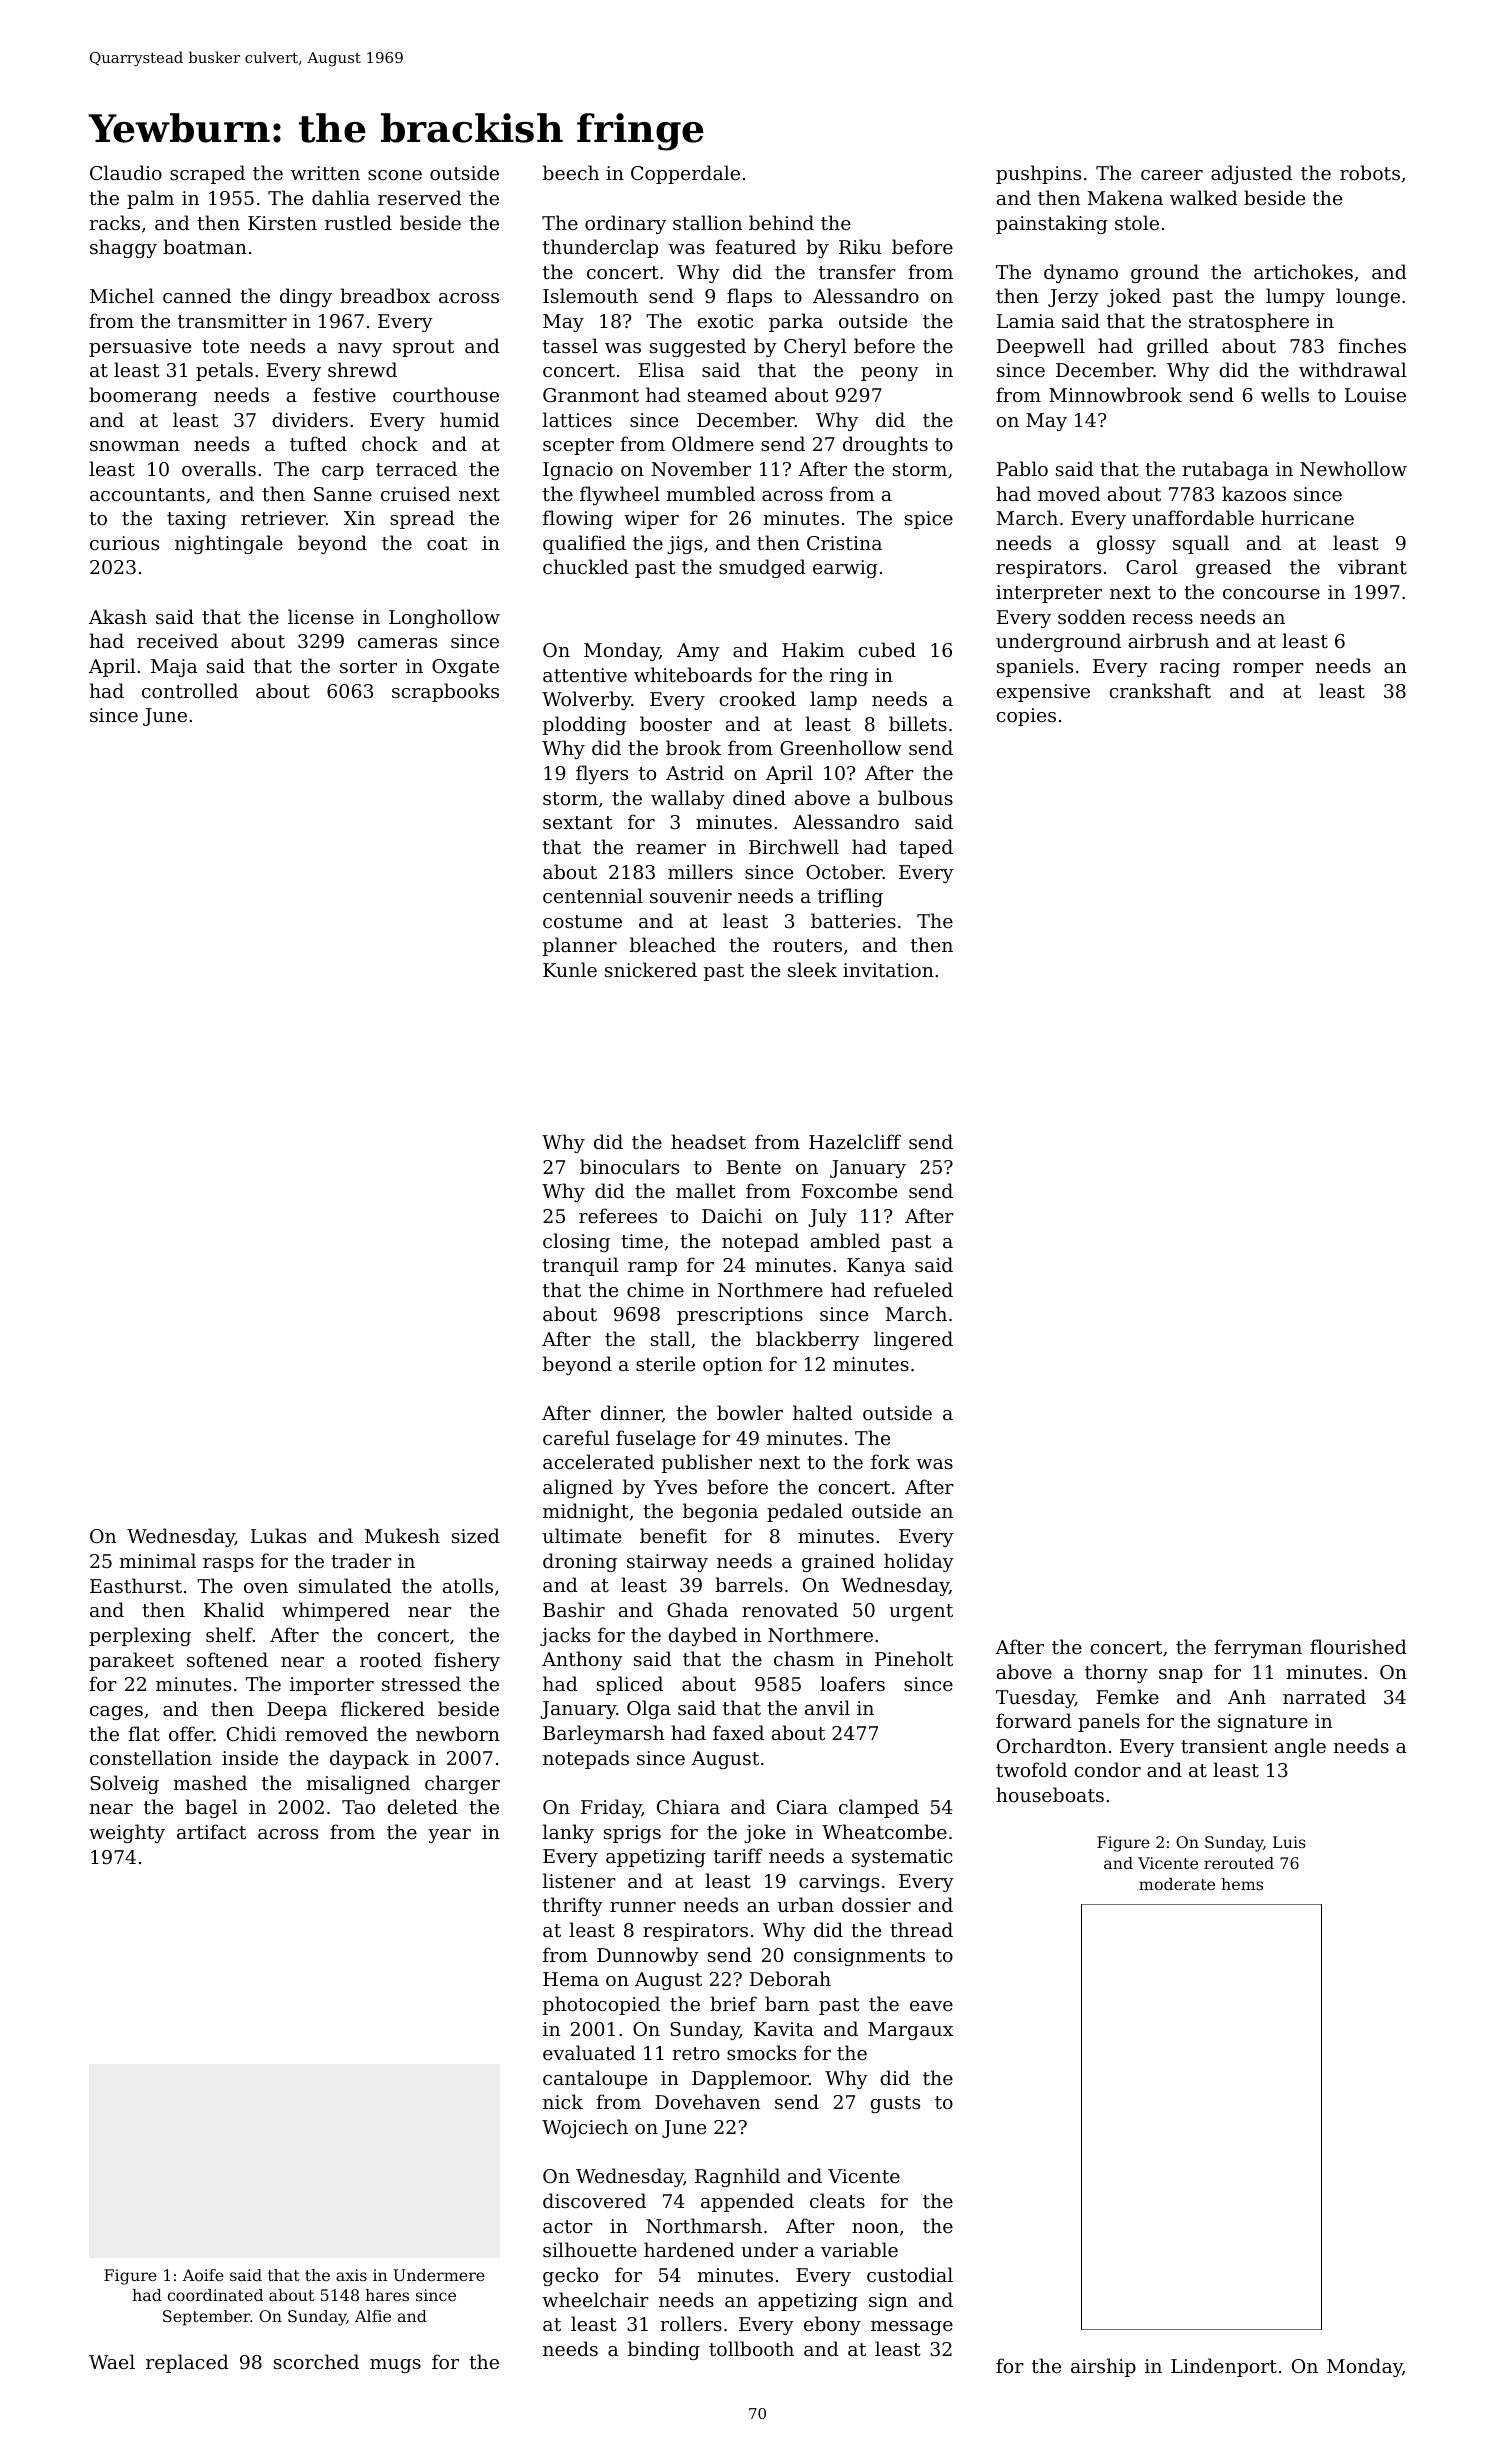 The width and height of the document is (1496, 2464). What do you see at coordinates (571, 172) in the document?
I see `beech` at bounding box center [571, 172].
